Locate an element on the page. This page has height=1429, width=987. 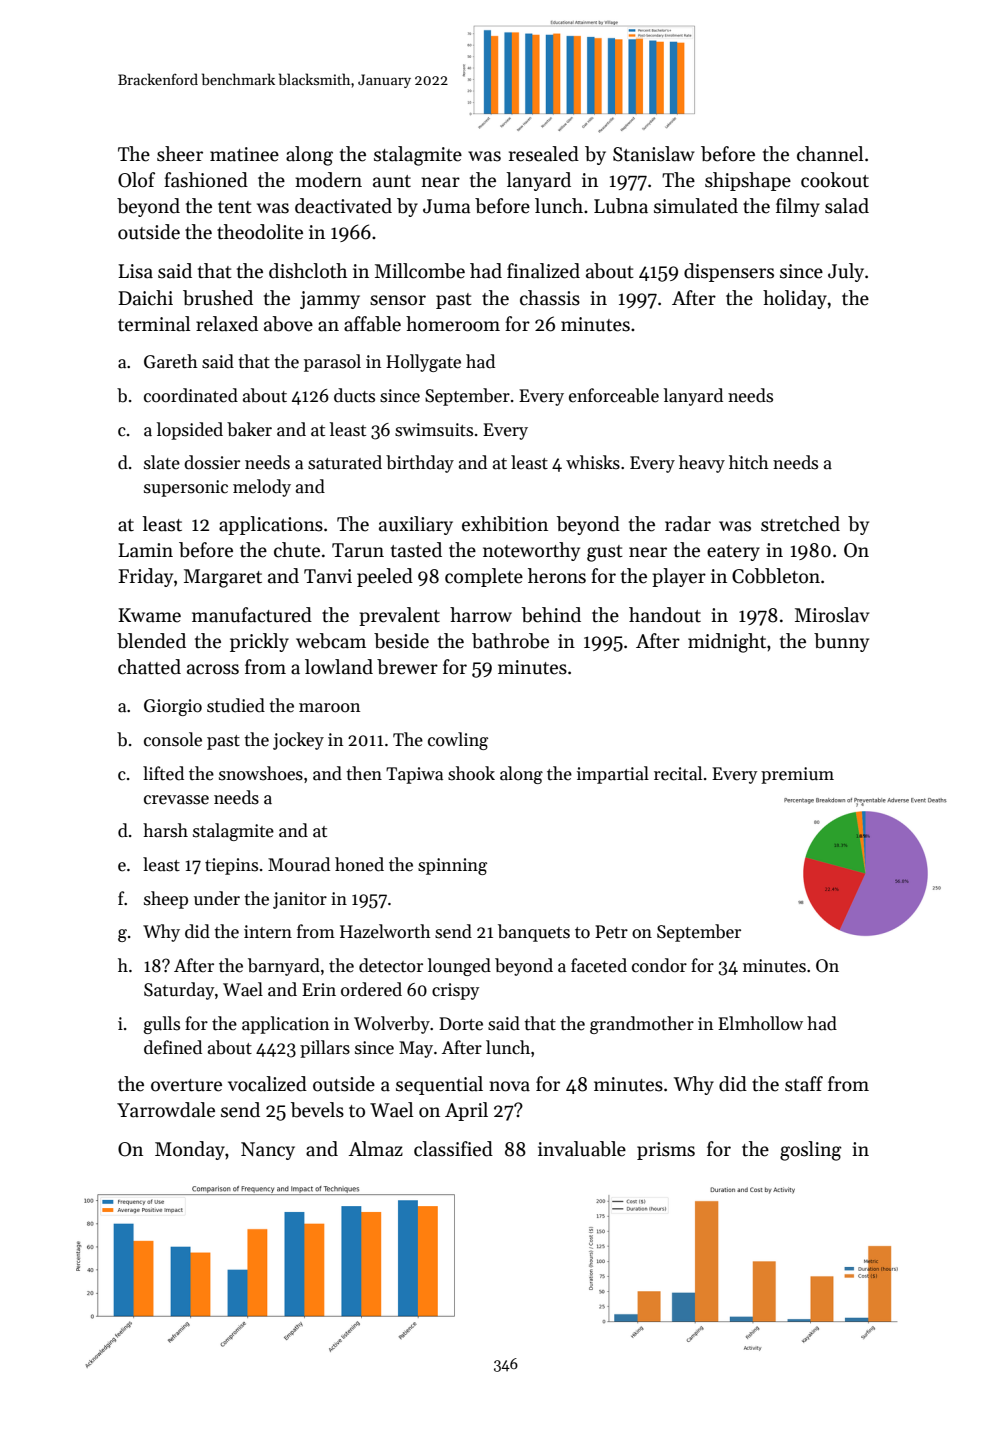
invaluable is located at coordinates (582, 1149).
